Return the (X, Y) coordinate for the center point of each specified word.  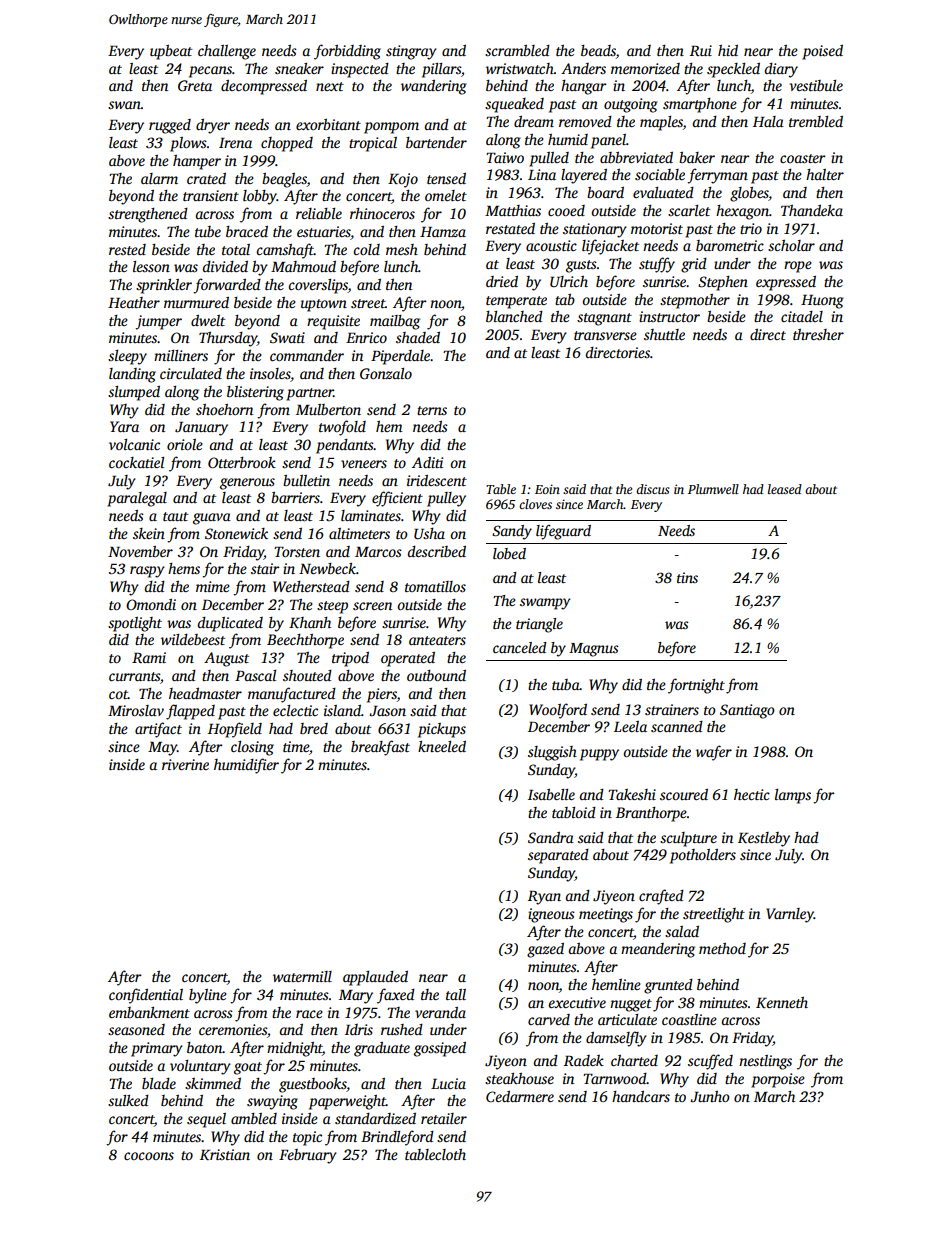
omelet (446, 195)
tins (687, 577)
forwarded (227, 286)
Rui (701, 50)
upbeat (171, 52)
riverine (185, 764)
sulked (128, 1100)
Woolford (558, 711)
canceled (519, 647)
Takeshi (632, 794)
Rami (149, 657)
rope (798, 267)
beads (598, 52)
